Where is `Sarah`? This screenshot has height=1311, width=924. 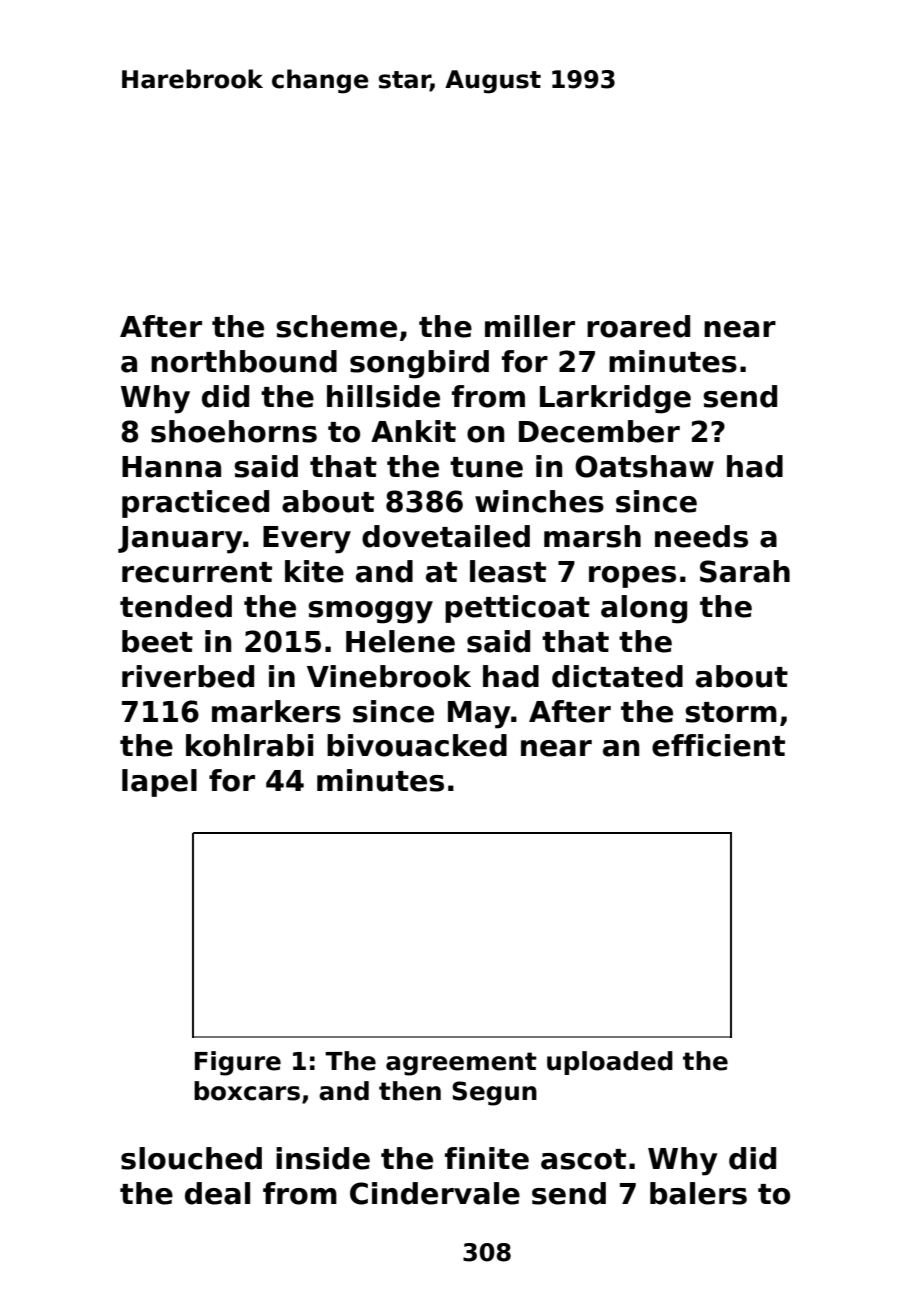
Sarah is located at coordinates (745, 571).
